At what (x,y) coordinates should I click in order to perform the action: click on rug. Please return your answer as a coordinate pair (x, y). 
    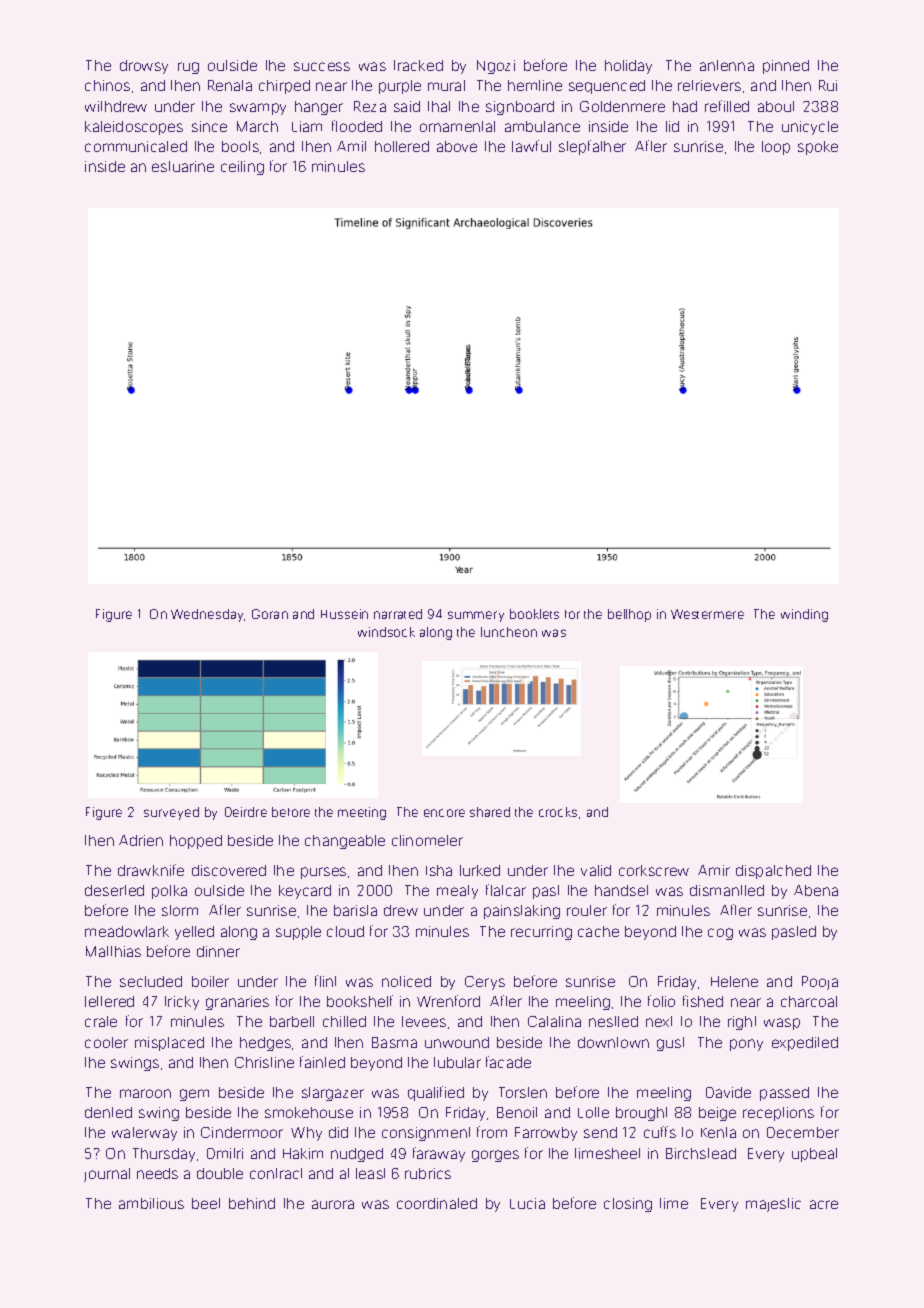
    Looking at the image, I should click on (188, 68).
